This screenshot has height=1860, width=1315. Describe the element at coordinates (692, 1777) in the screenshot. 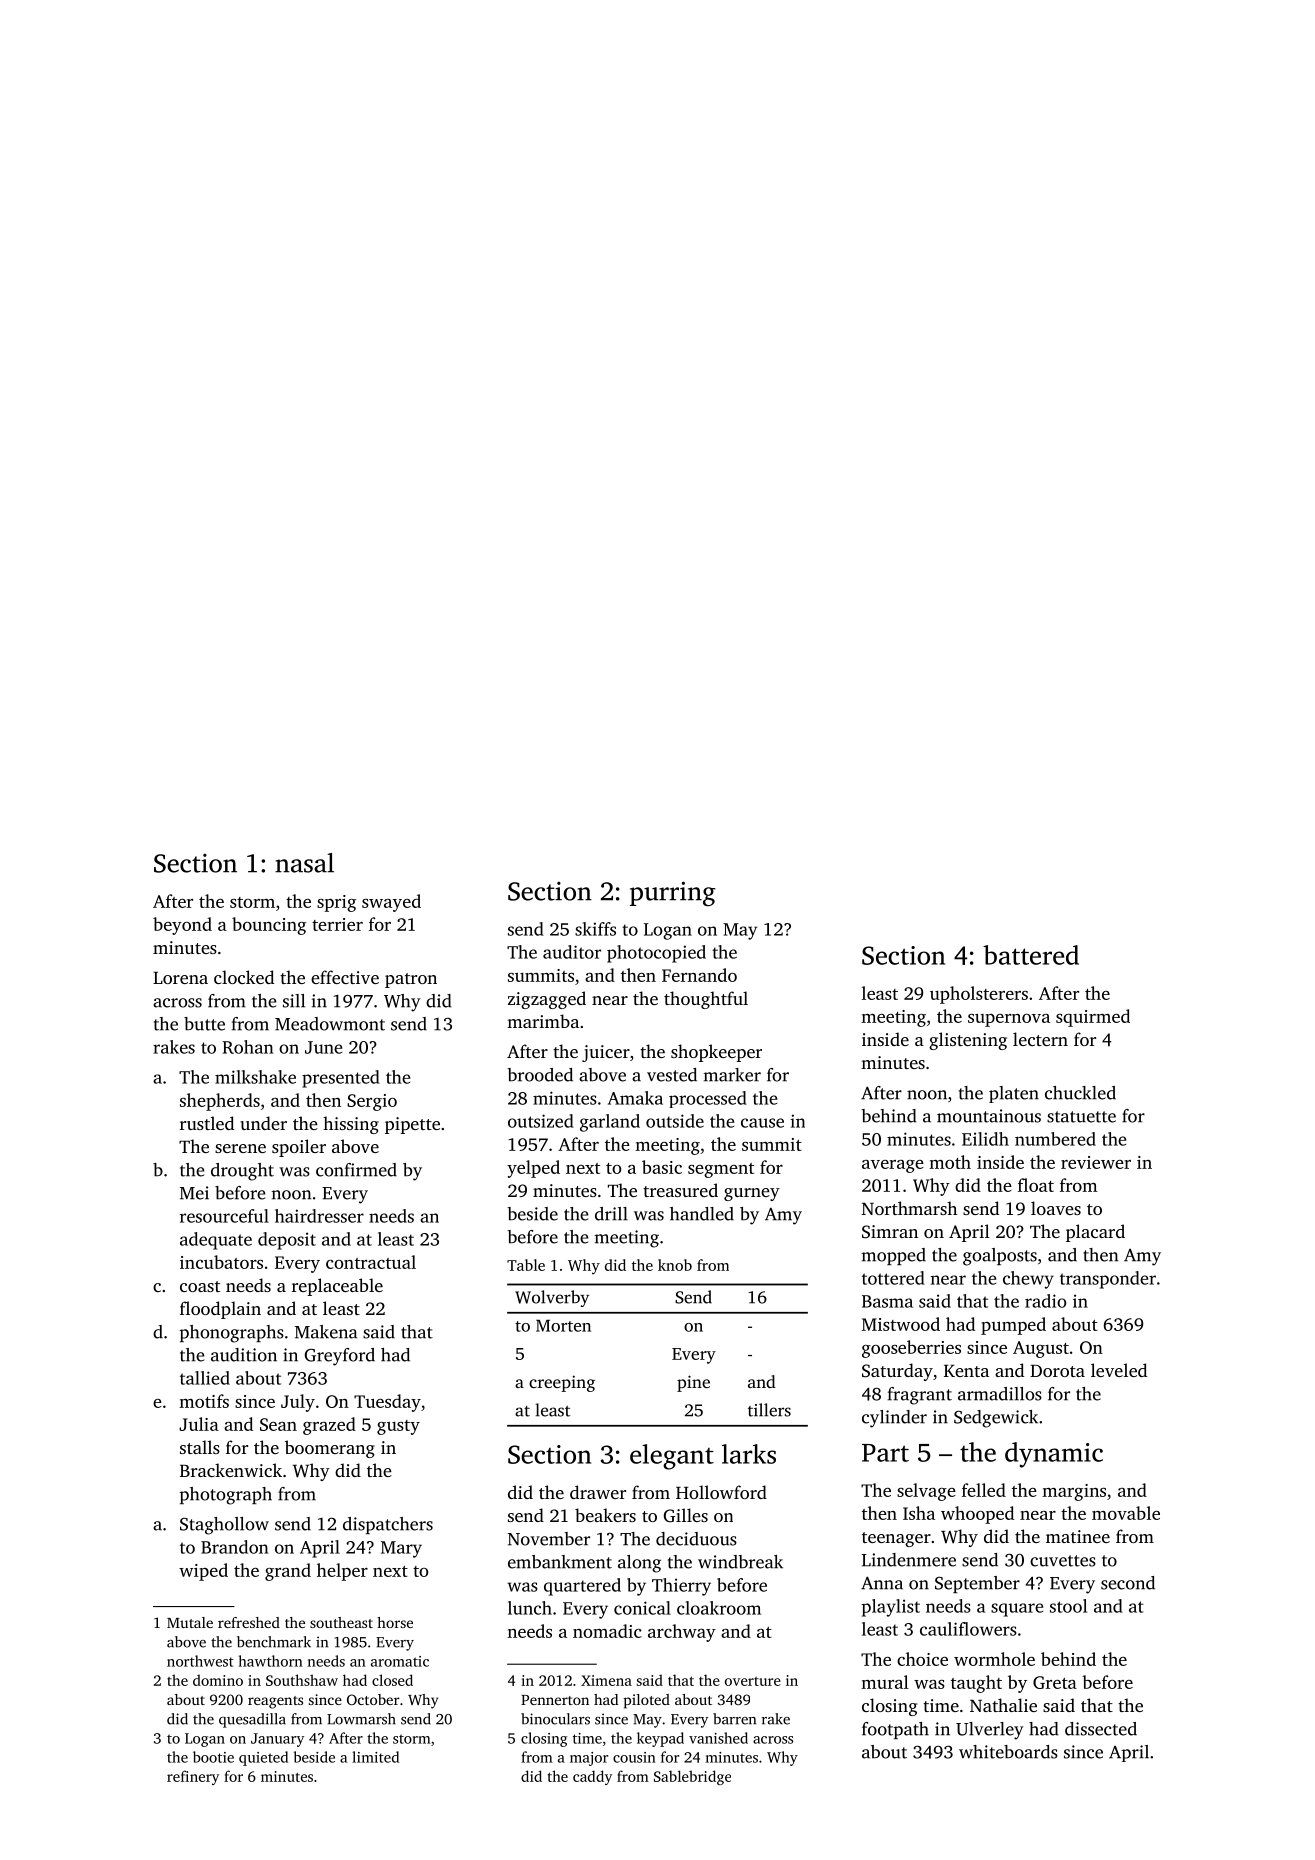

I see `Sablebridge` at that location.
